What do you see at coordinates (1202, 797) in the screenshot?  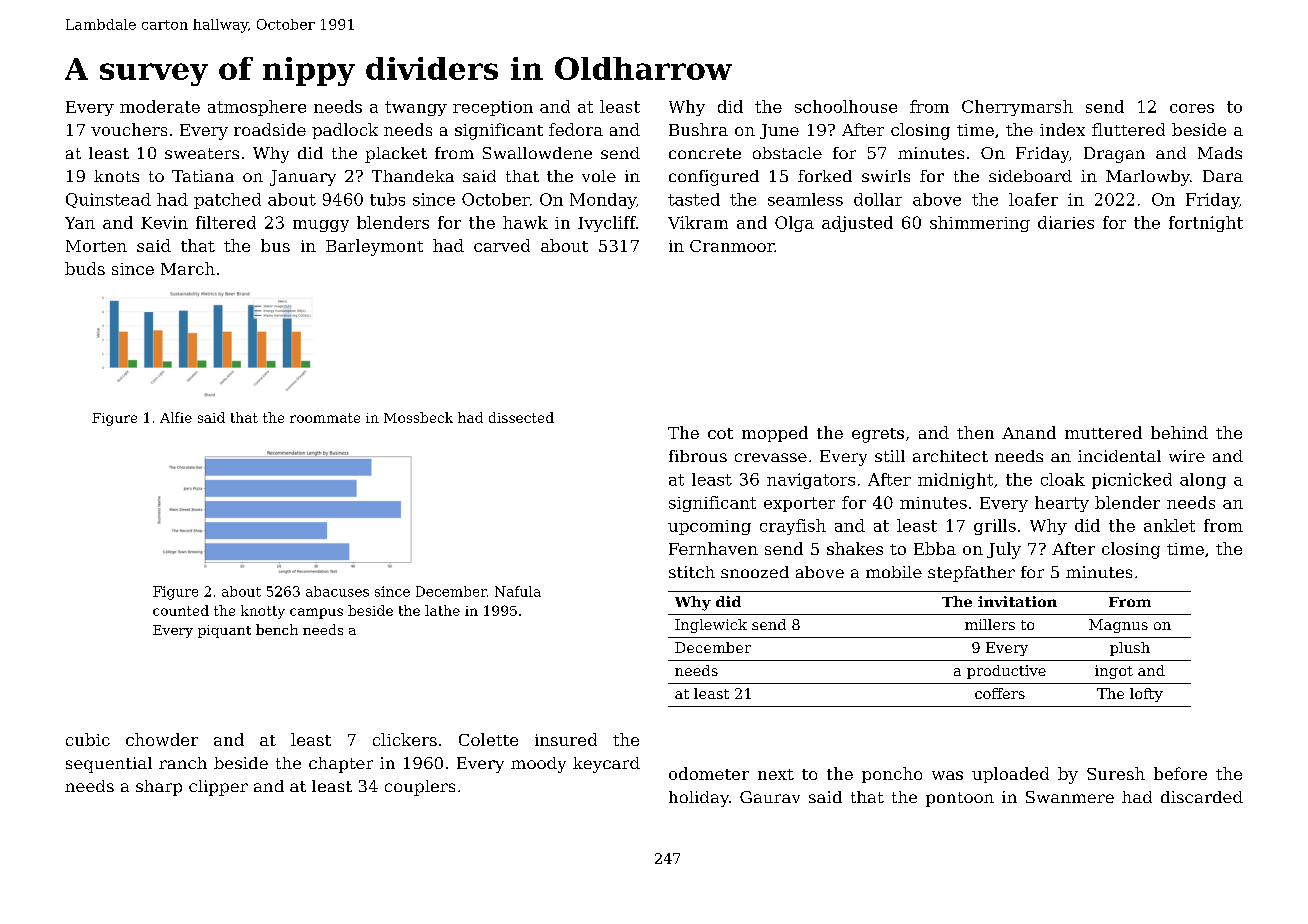 I see `discarded` at bounding box center [1202, 797].
